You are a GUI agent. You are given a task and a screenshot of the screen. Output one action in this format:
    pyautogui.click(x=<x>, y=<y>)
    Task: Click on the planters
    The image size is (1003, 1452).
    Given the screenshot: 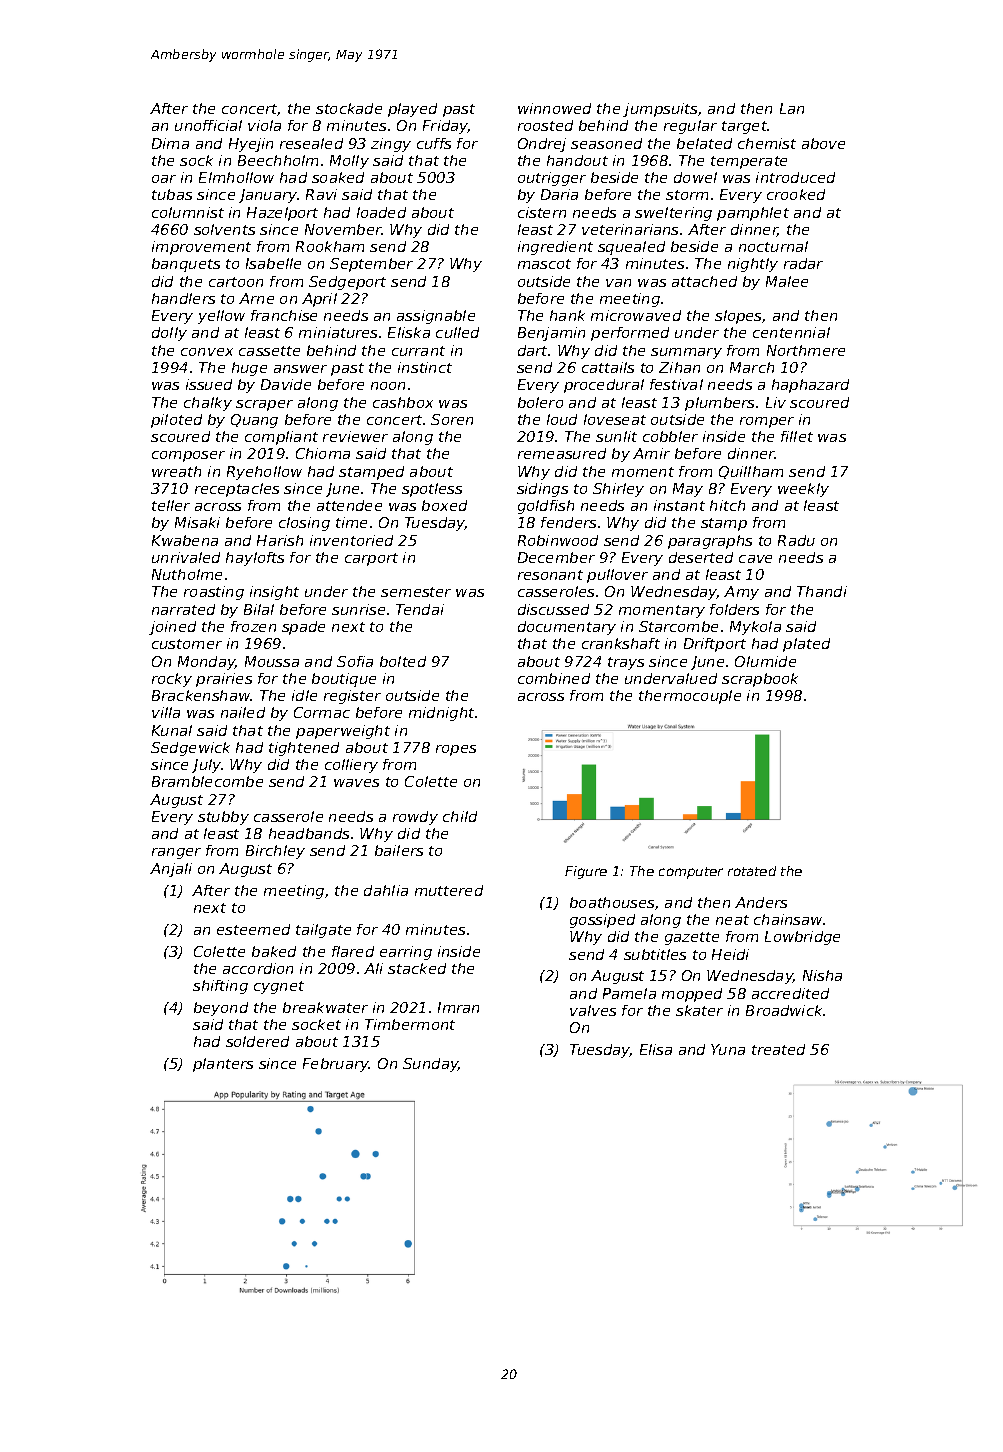 What is the action you would take?
    pyautogui.click(x=223, y=1065)
